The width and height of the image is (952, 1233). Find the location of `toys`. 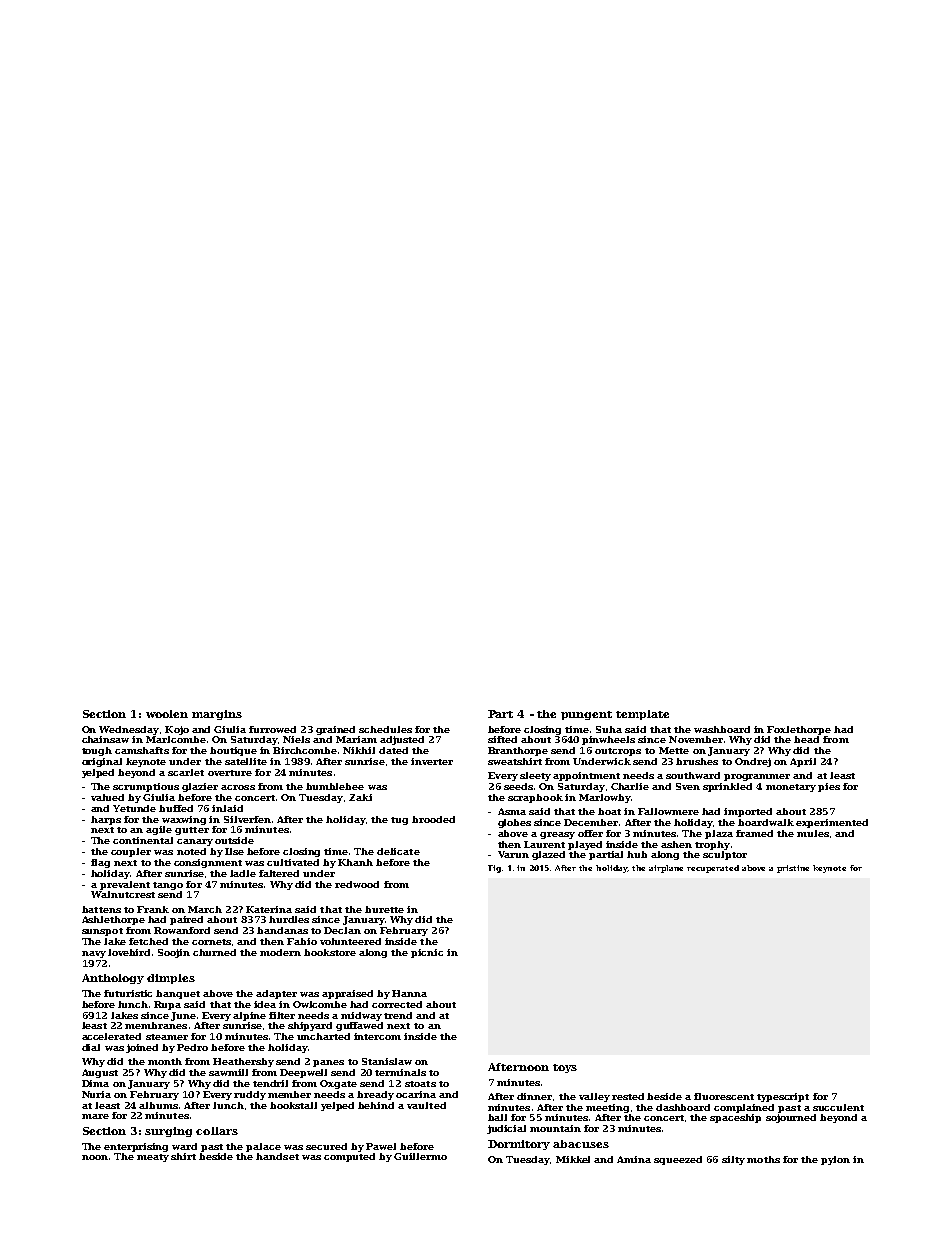

toys is located at coordinates (565, 1068).
